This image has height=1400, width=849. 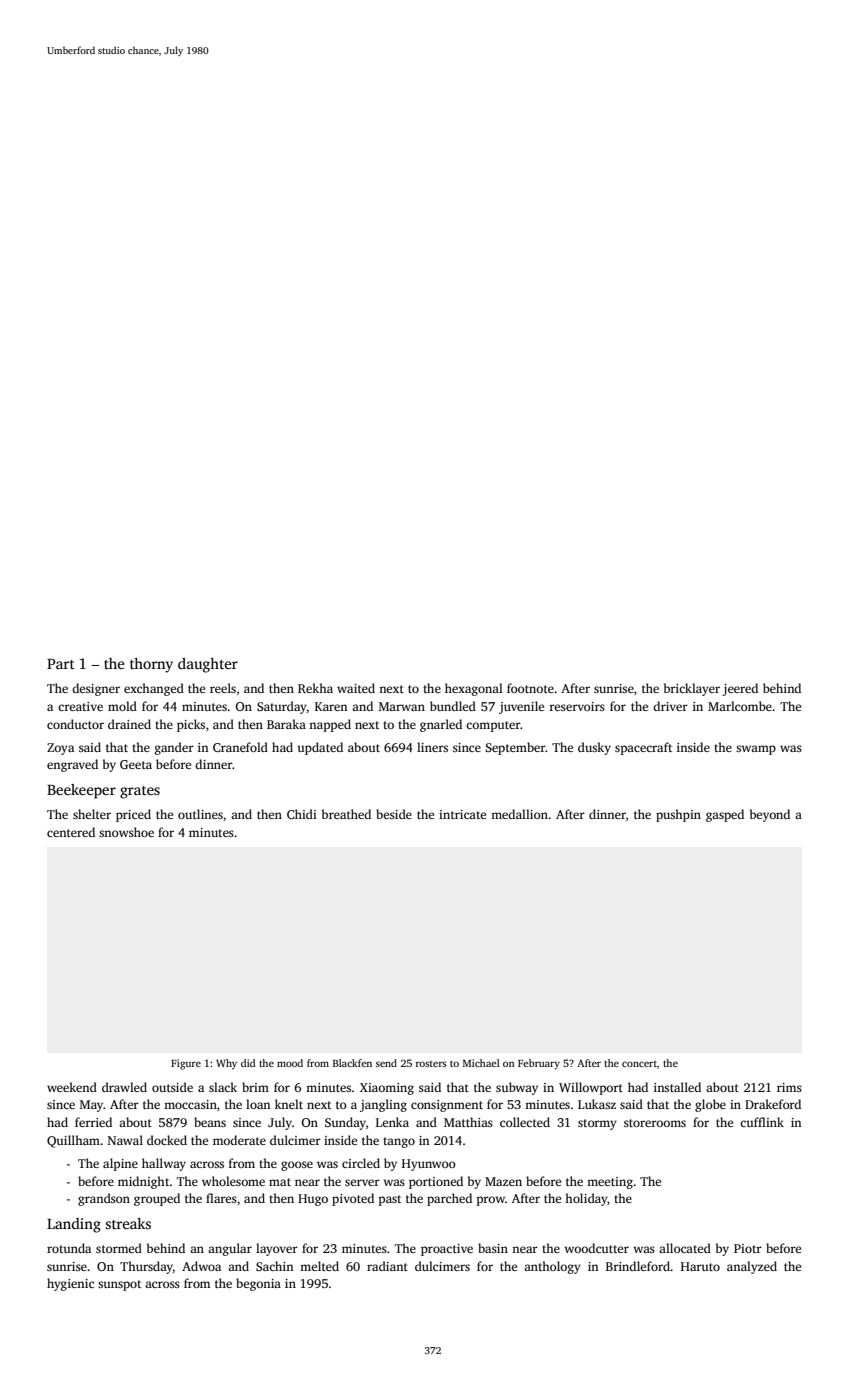 I want to click on rims, so click(x=789, y=1087).
